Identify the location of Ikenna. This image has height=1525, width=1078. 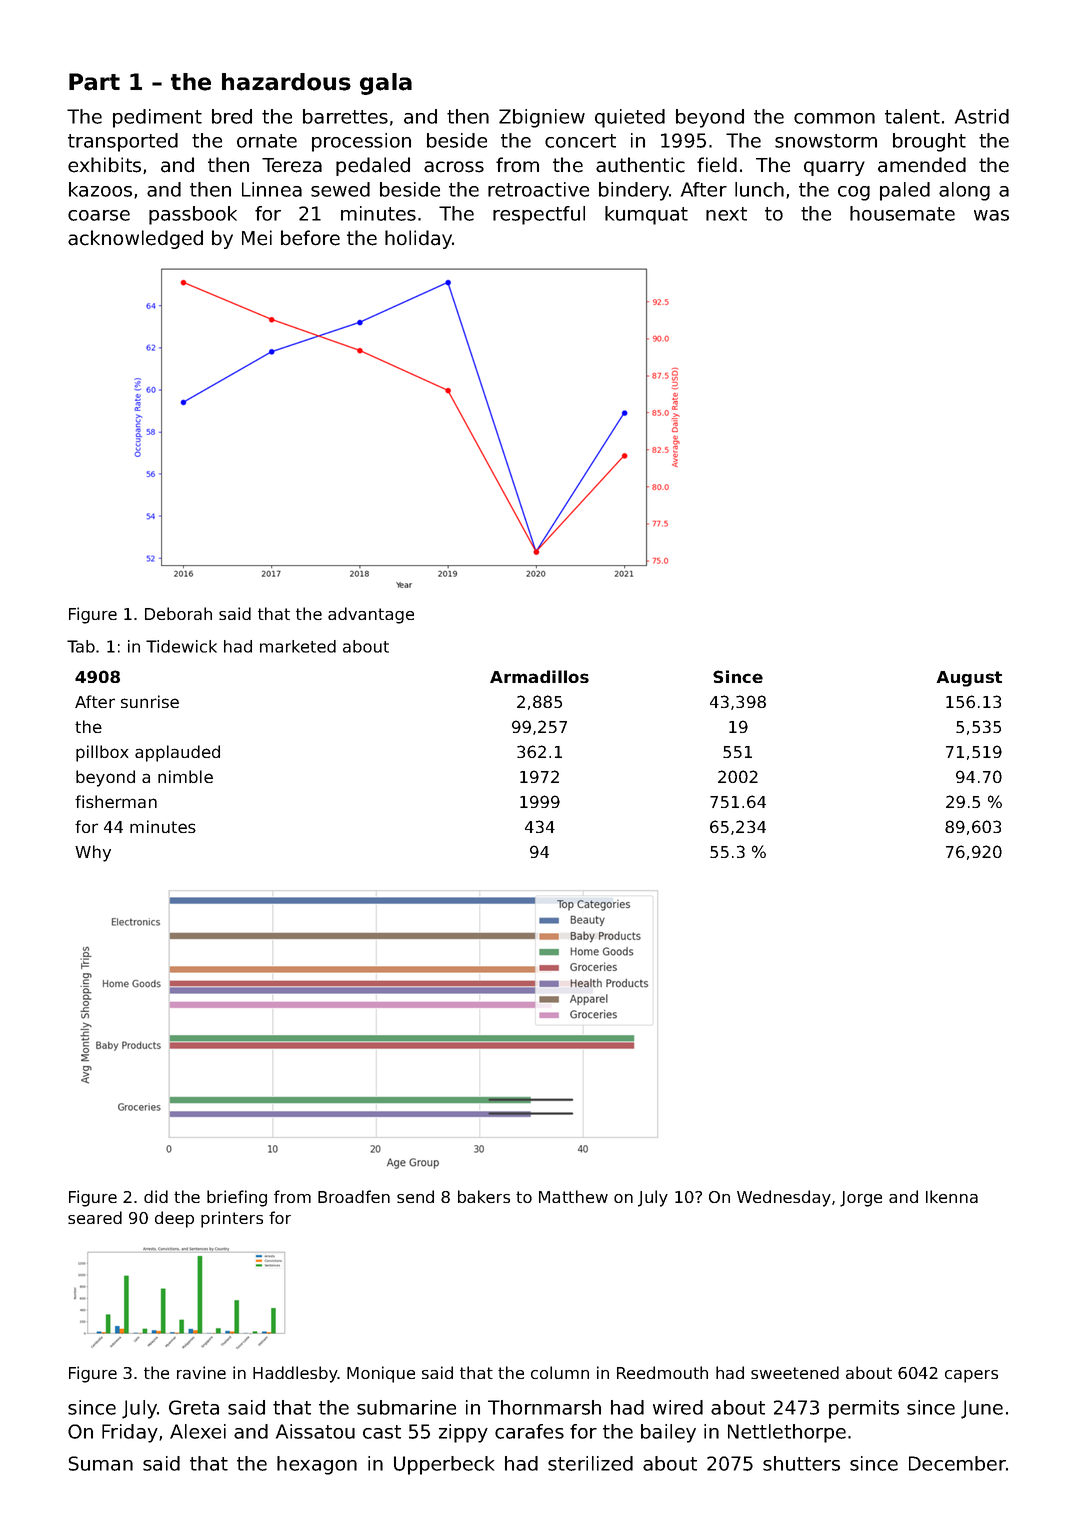
(952, 1196).
